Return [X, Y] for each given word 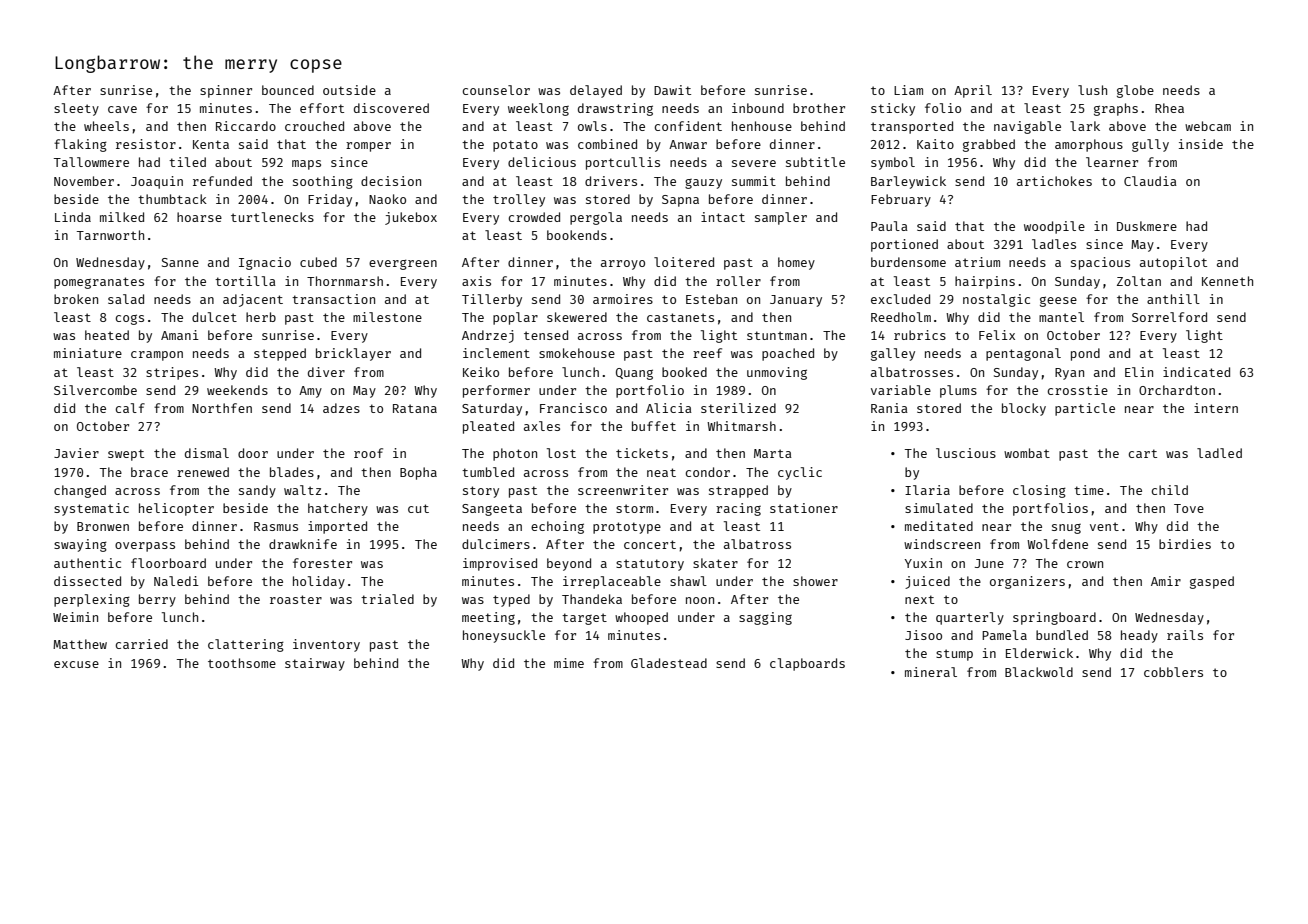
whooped [641, 618]
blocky [1024, 409]
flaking [80, 145]
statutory [650, 565]
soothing [323, 182]
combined [607, 144]
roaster [296, 599]
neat [661, 472]
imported [337, 527]
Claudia [1150, 181]
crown [1085, 564]
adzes [341, 408]
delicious [542, 162]
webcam [1208, 126]
